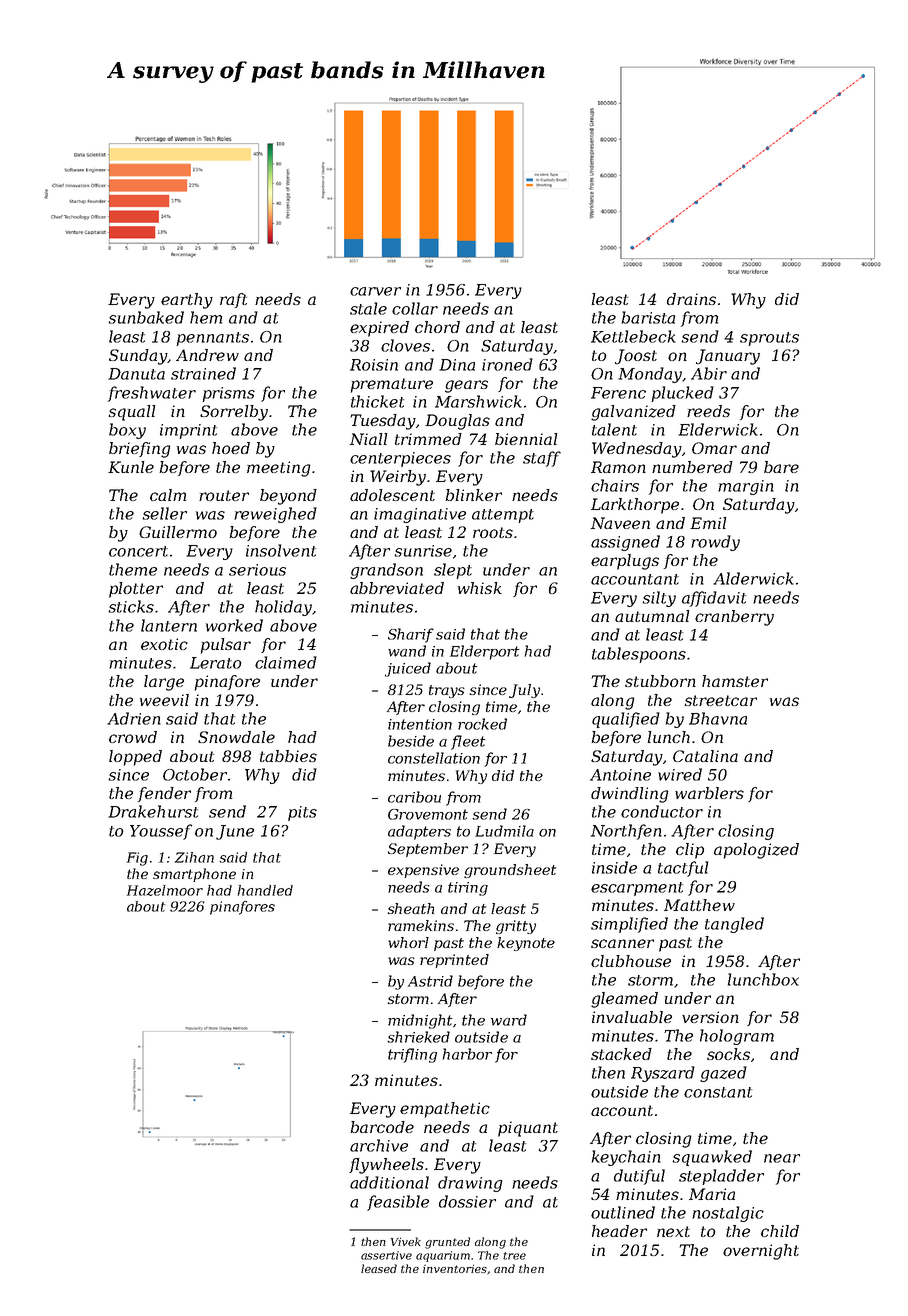 The width and height of the screenshot is (908, 1316). Describe the element at coordinates (542, 459) in the screenshot. I see `staff` at that location.
